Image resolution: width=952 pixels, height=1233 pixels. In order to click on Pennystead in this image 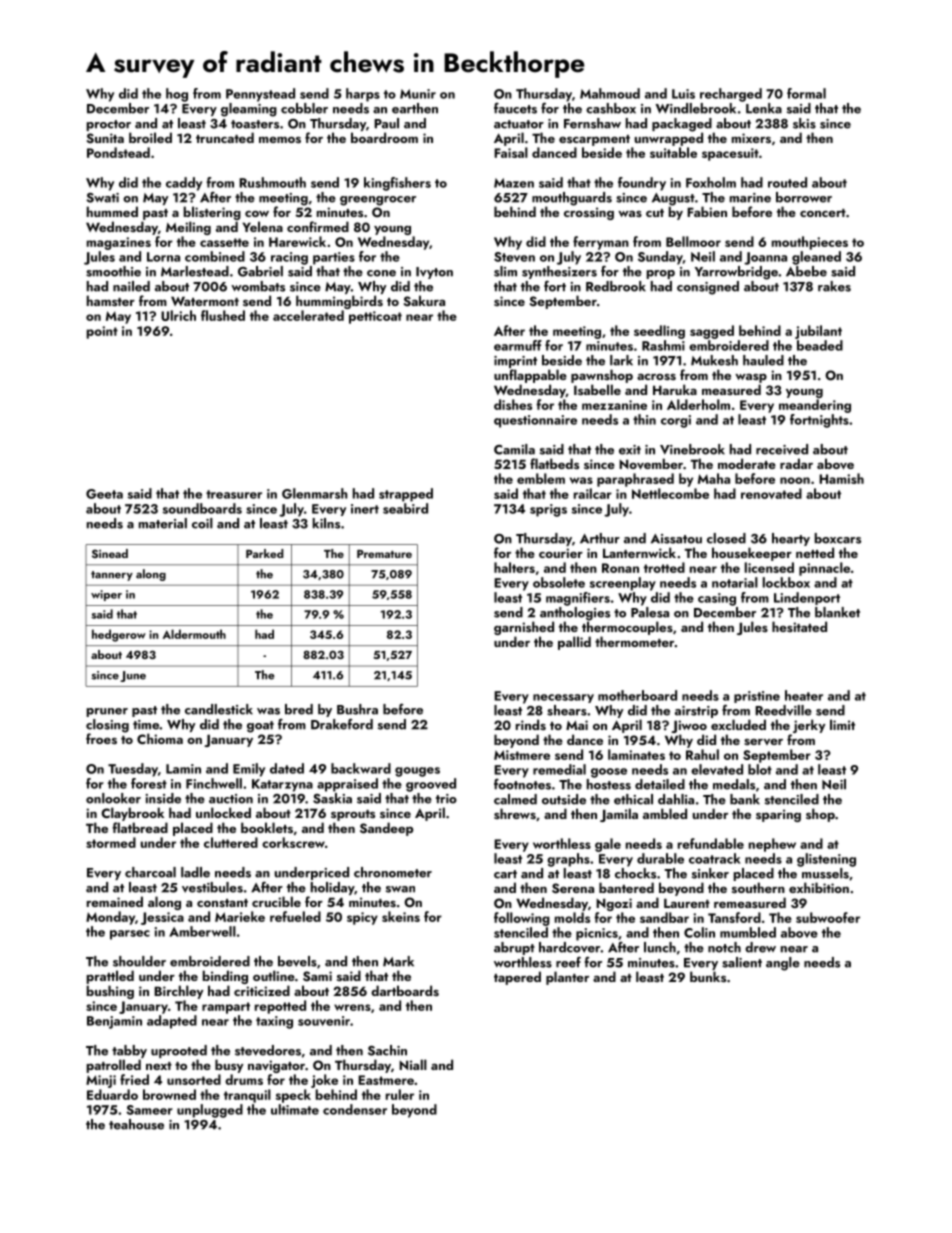, I will do `click(260, 95)`.
